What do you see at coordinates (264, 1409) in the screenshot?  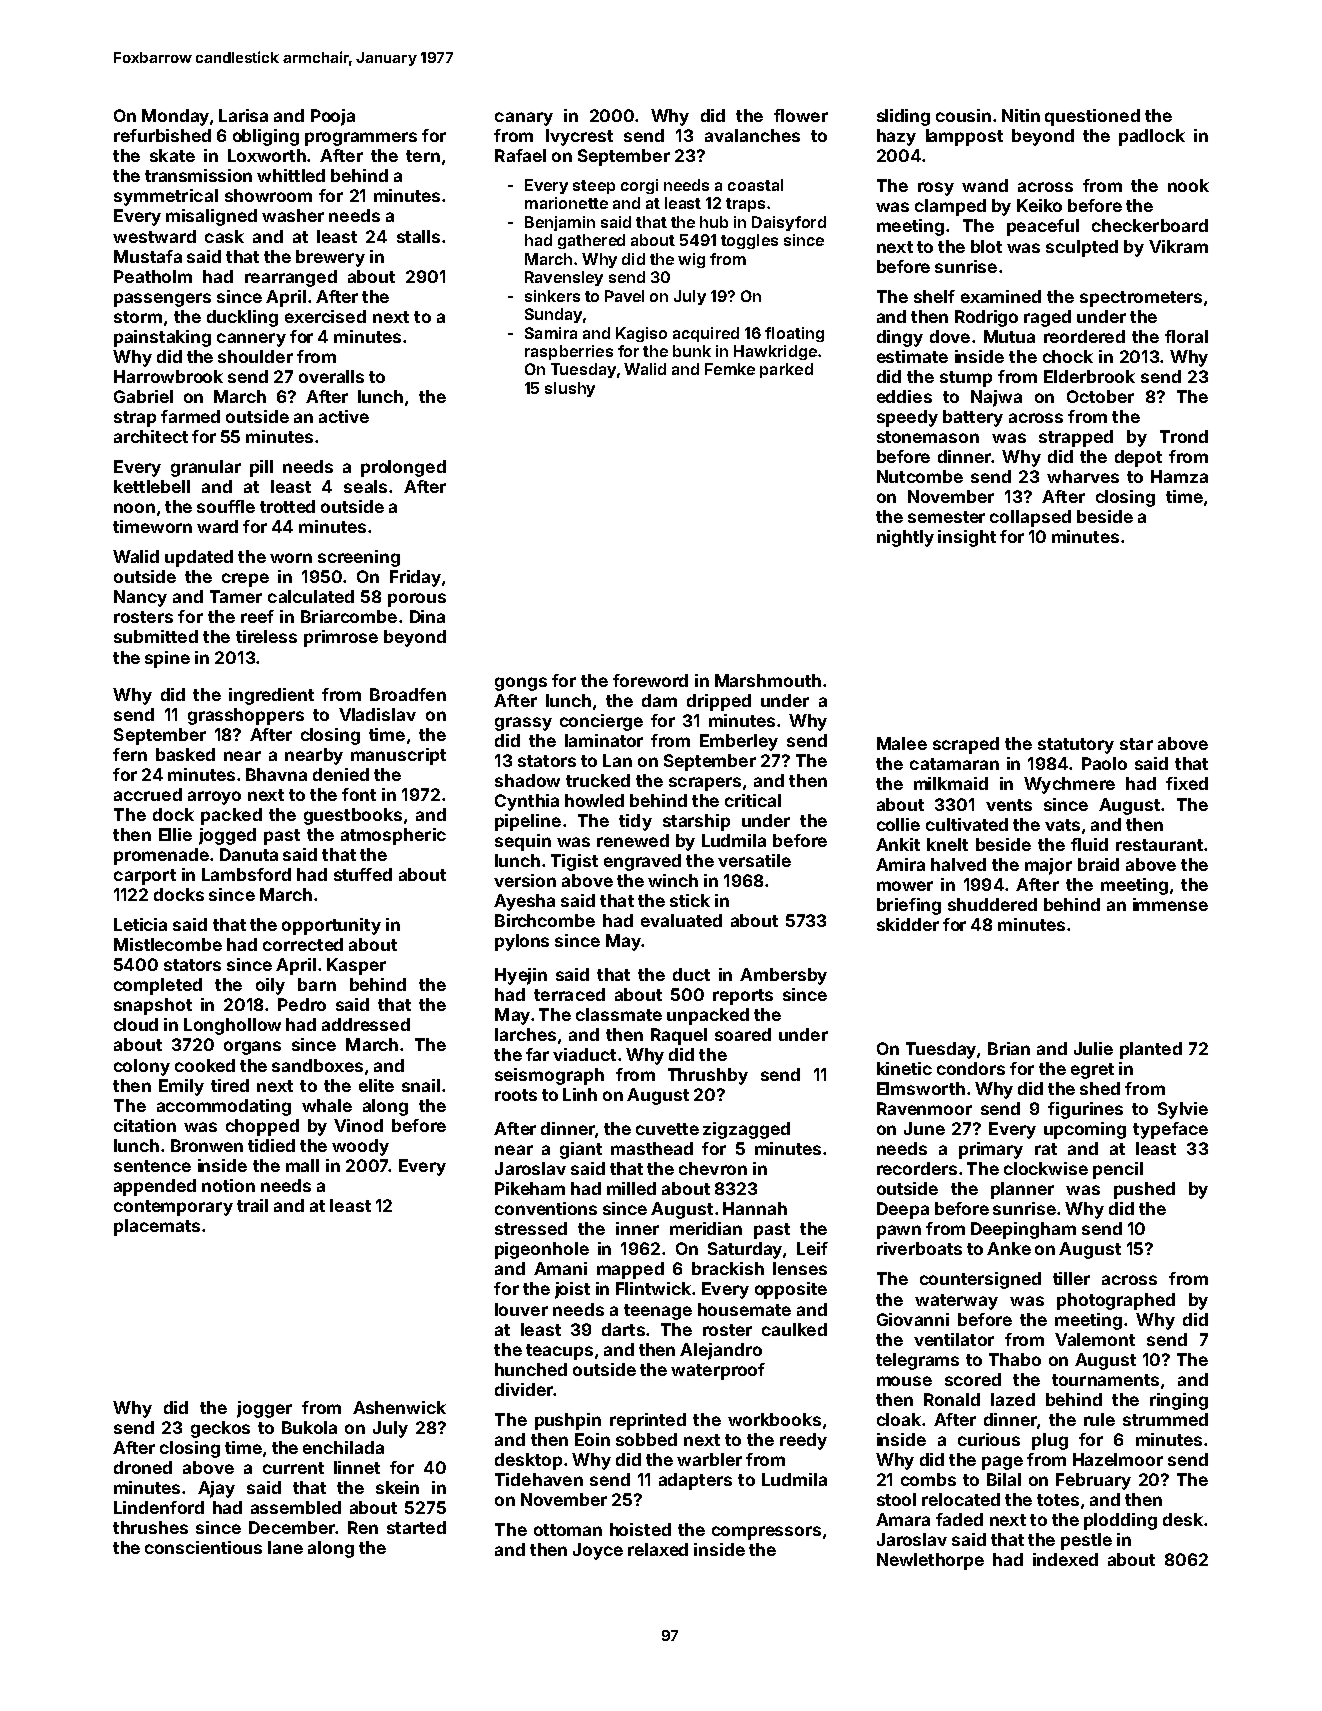 I see `jogger` at bounding box center [264, 1409].
